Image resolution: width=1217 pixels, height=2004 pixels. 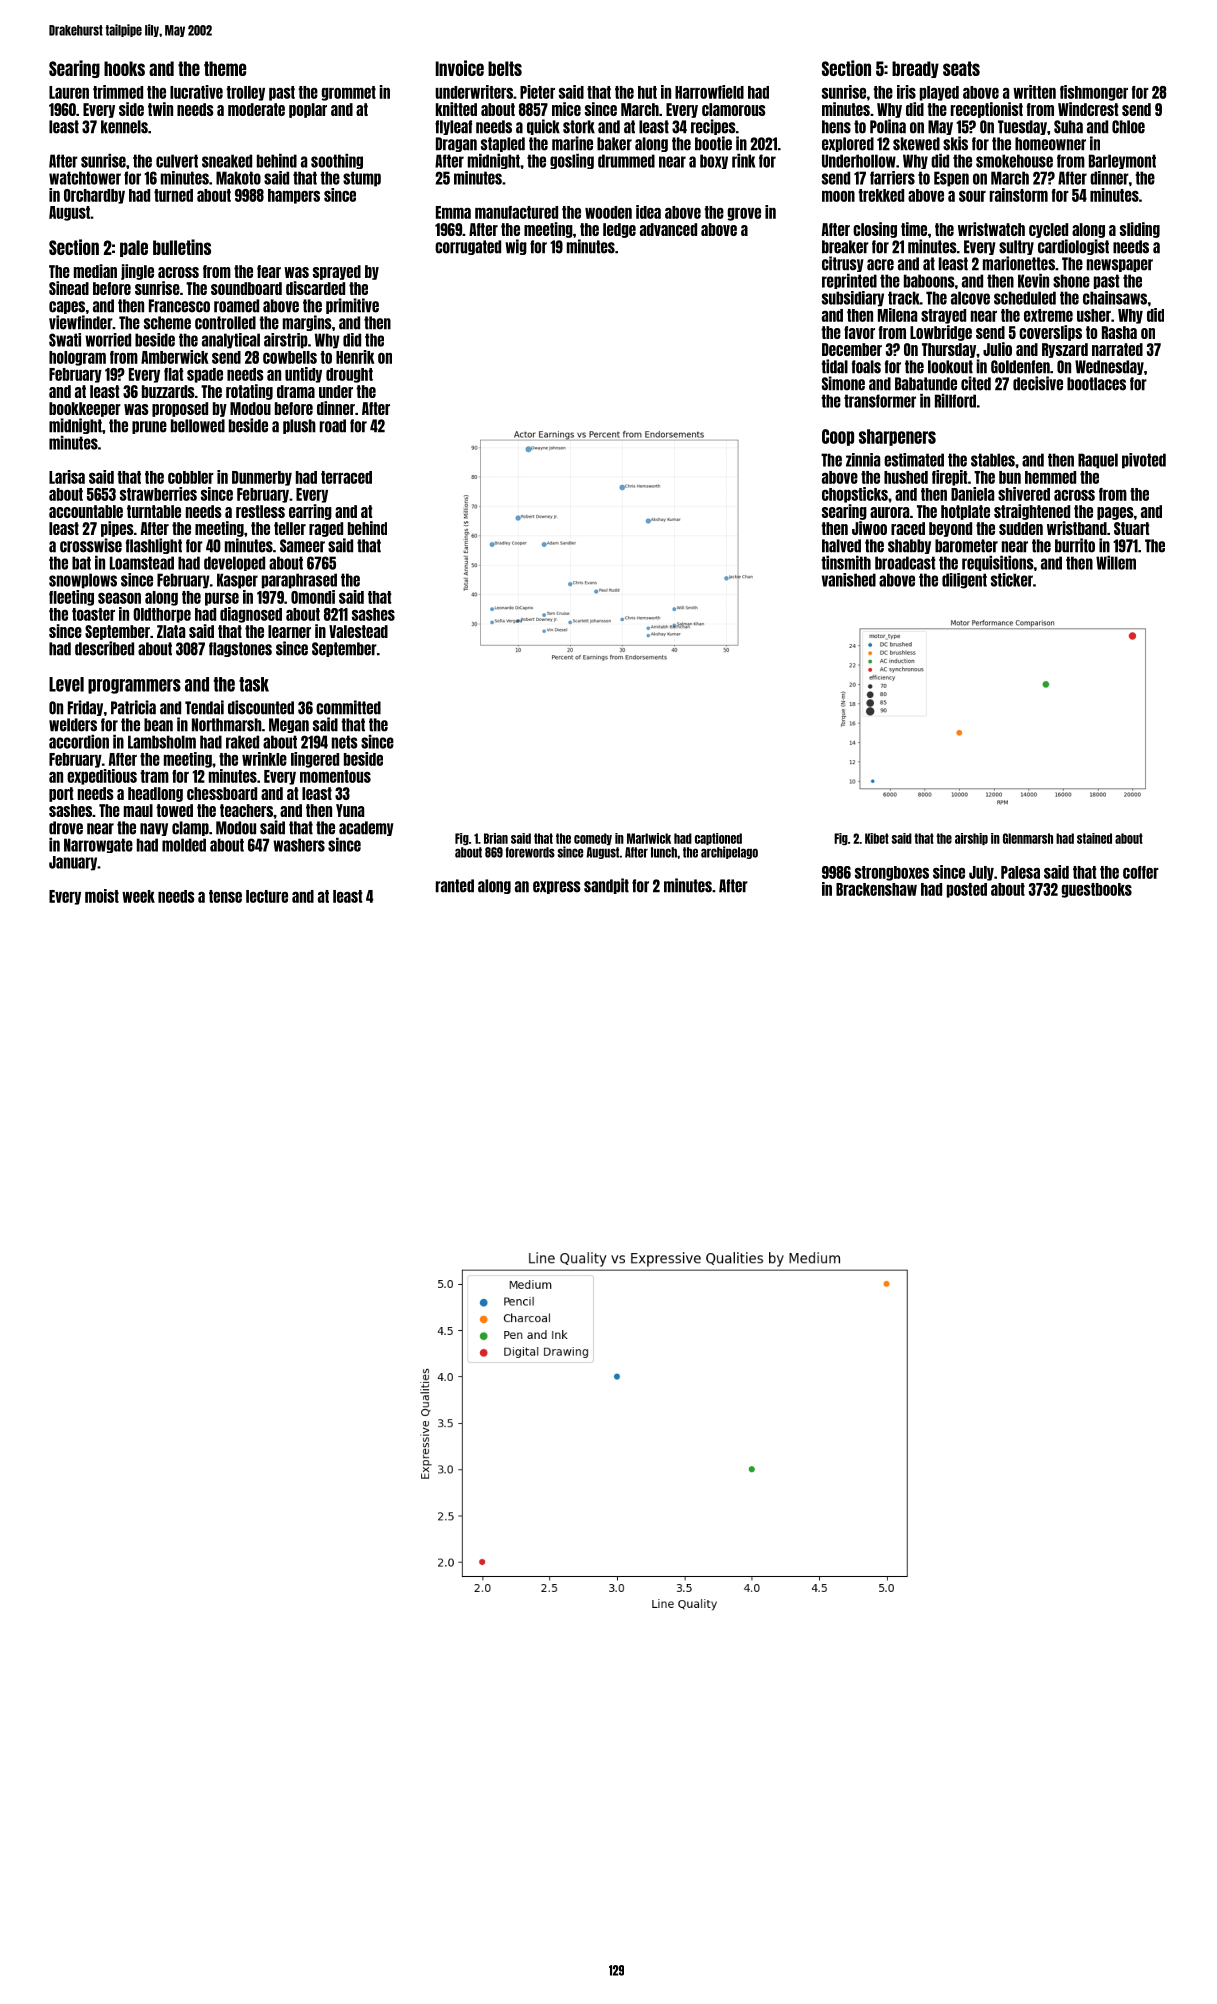 What do you see at coordinates (709, 92) in the image?
I see `Harrowfield` at bounding box center [709, 92].
